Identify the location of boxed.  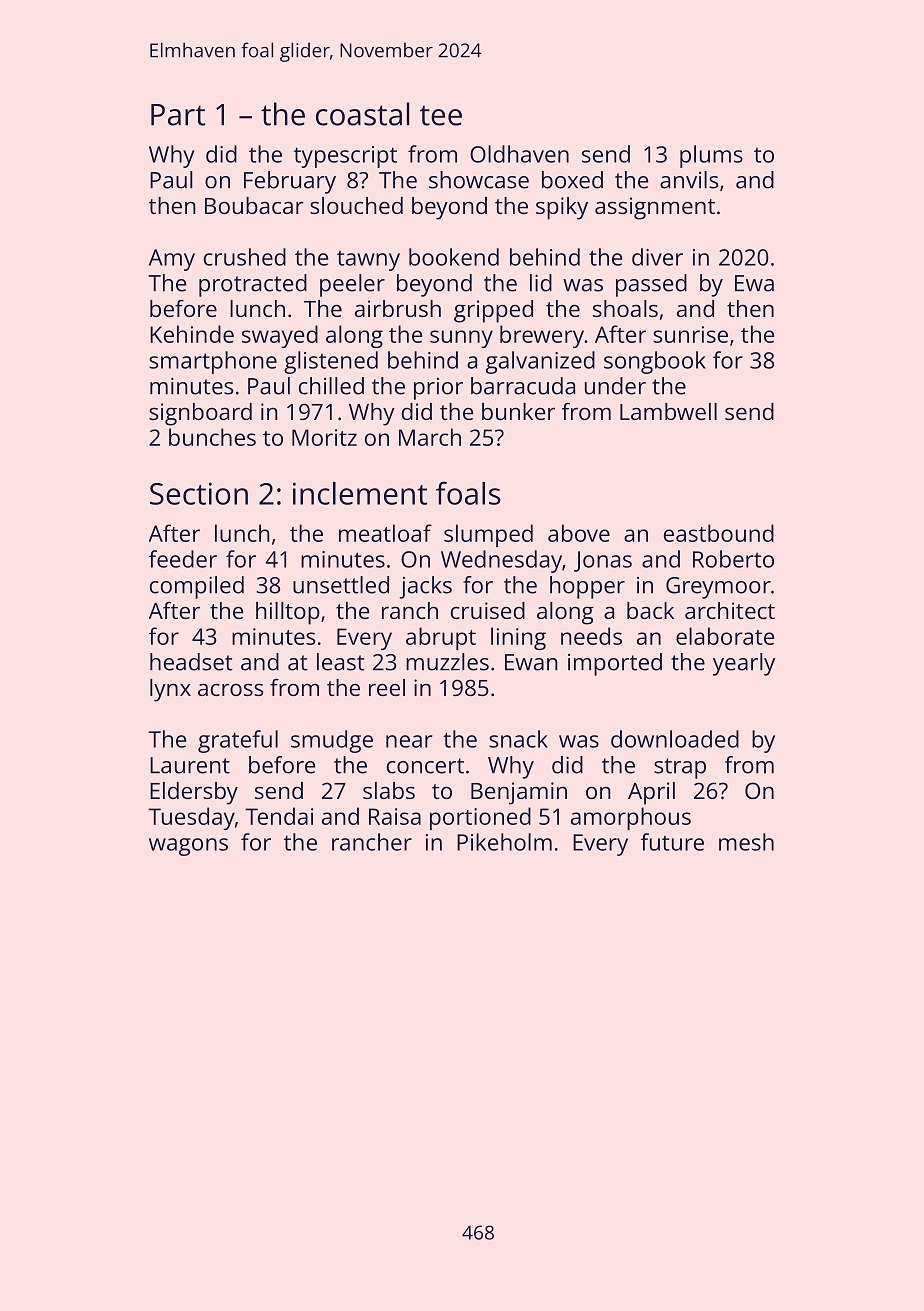
(572, 180).
